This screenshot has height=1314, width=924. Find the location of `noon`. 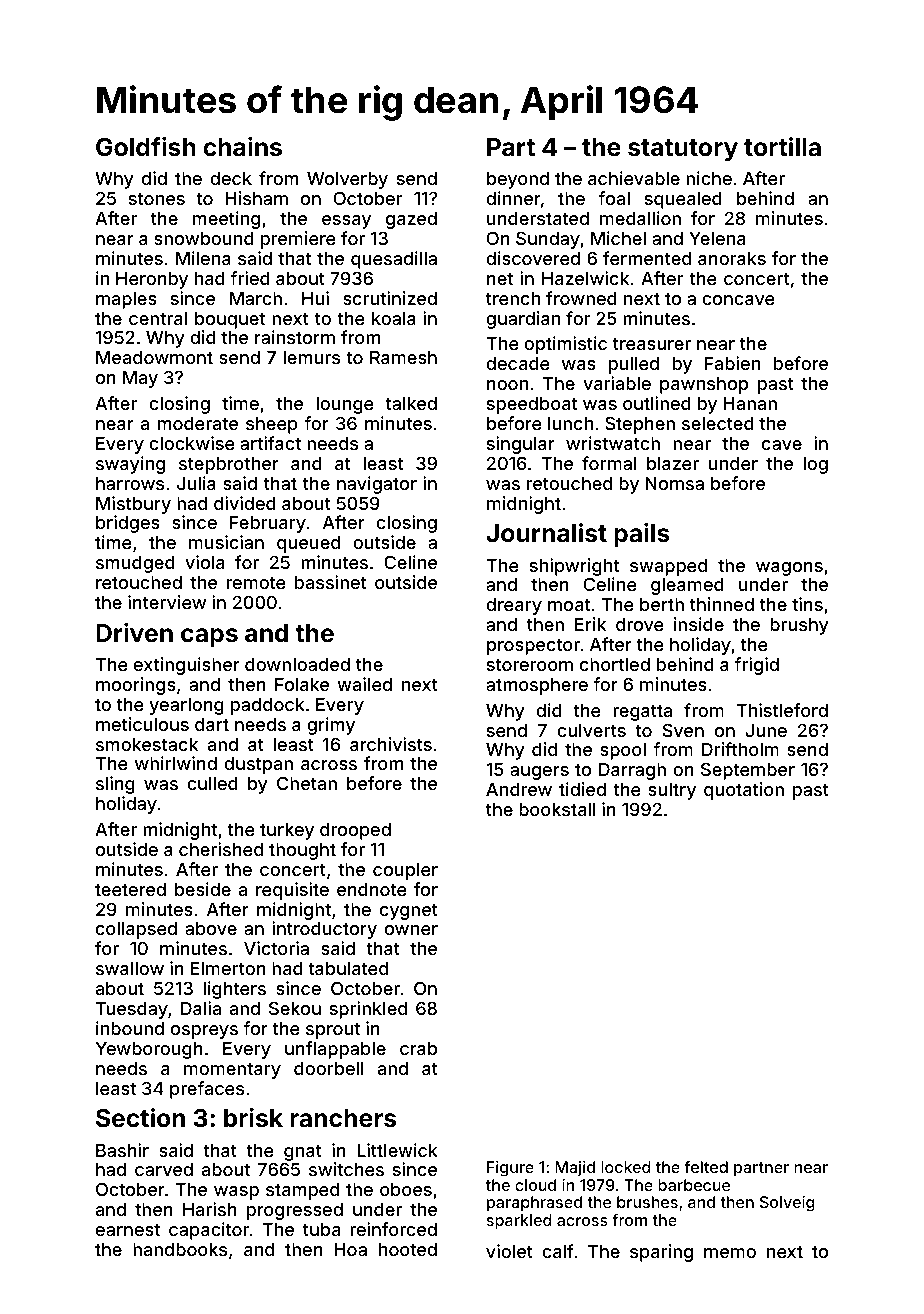

noon is located at coordinates (507, 385).
